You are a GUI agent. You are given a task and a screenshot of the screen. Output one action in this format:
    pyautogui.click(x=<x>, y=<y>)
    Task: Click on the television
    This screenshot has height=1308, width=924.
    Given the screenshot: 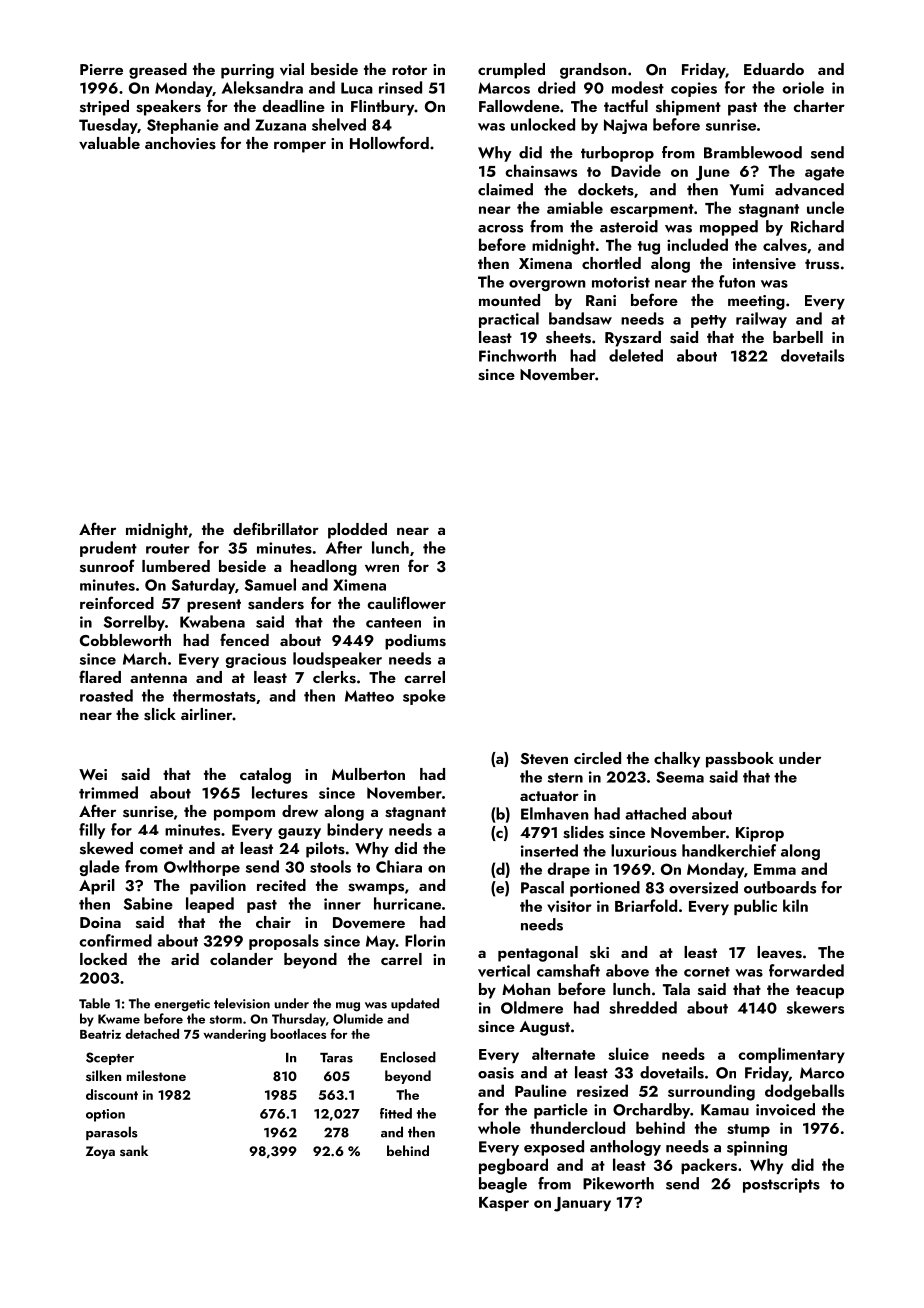 What is the action you would take?
    pyautogui.click(x=242, y=1003)
